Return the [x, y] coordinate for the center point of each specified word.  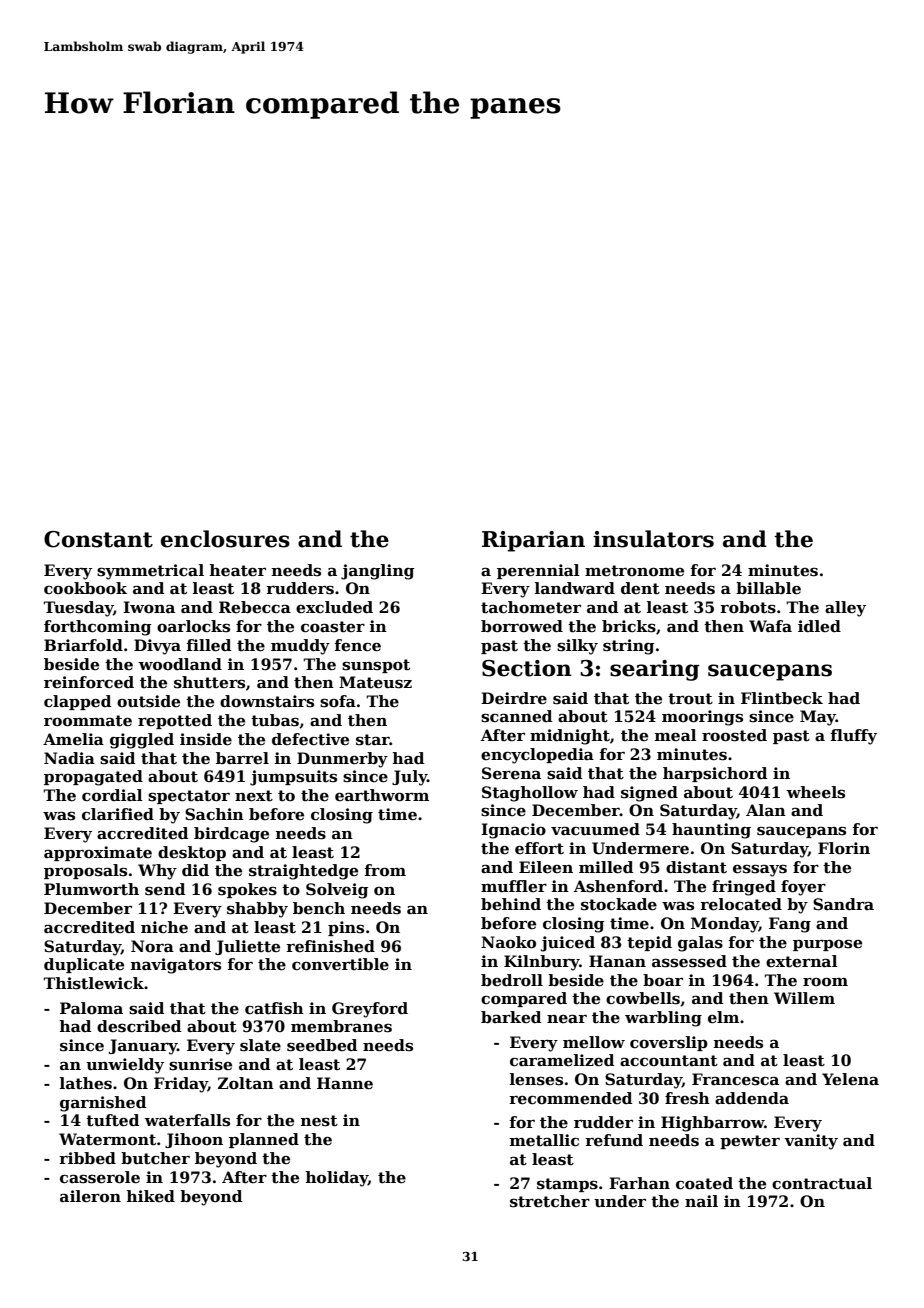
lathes [86, 1083]
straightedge [303, 872]
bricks [629, 626]
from [385, 870]
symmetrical [150, 572]
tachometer [531, 607]
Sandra [843, 904]
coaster [333, 627]
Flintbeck [782, 698]
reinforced [89, 682]
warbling [663, 1019]
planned [264, 1140]
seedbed [322, 1045]
